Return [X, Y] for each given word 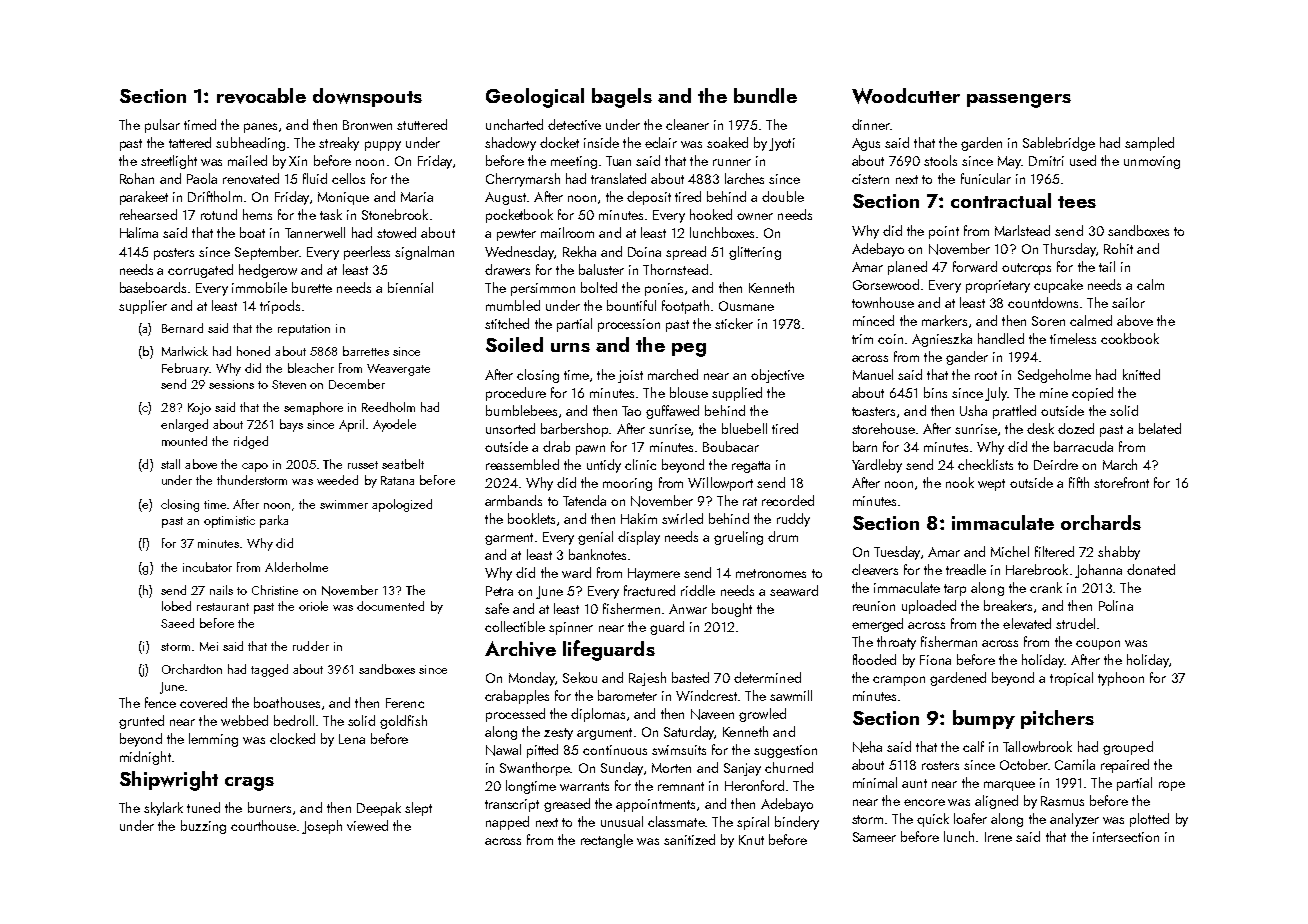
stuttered [422, 124]
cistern [870, 179]
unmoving [1152, 162]
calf [973, 746]
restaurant [223, 607]
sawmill [791, 695]
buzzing [203, 827]
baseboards [153, 287]
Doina [644, 252]
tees [1077, 202]
